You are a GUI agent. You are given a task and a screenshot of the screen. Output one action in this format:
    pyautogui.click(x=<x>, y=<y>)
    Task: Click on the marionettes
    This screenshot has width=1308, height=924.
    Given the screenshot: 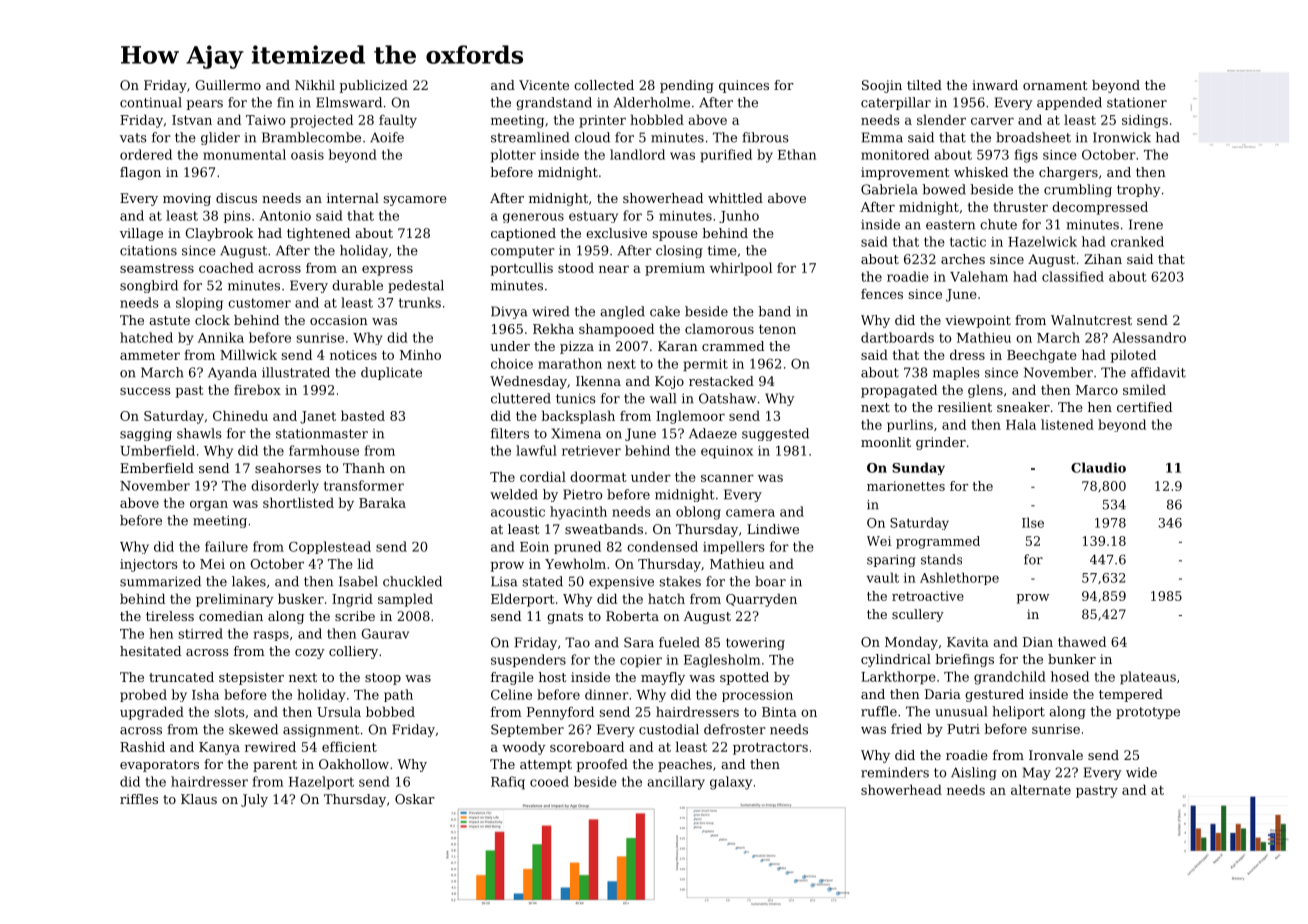 What is the action you would take?
    pyautogui.click(x=906, y=486)
